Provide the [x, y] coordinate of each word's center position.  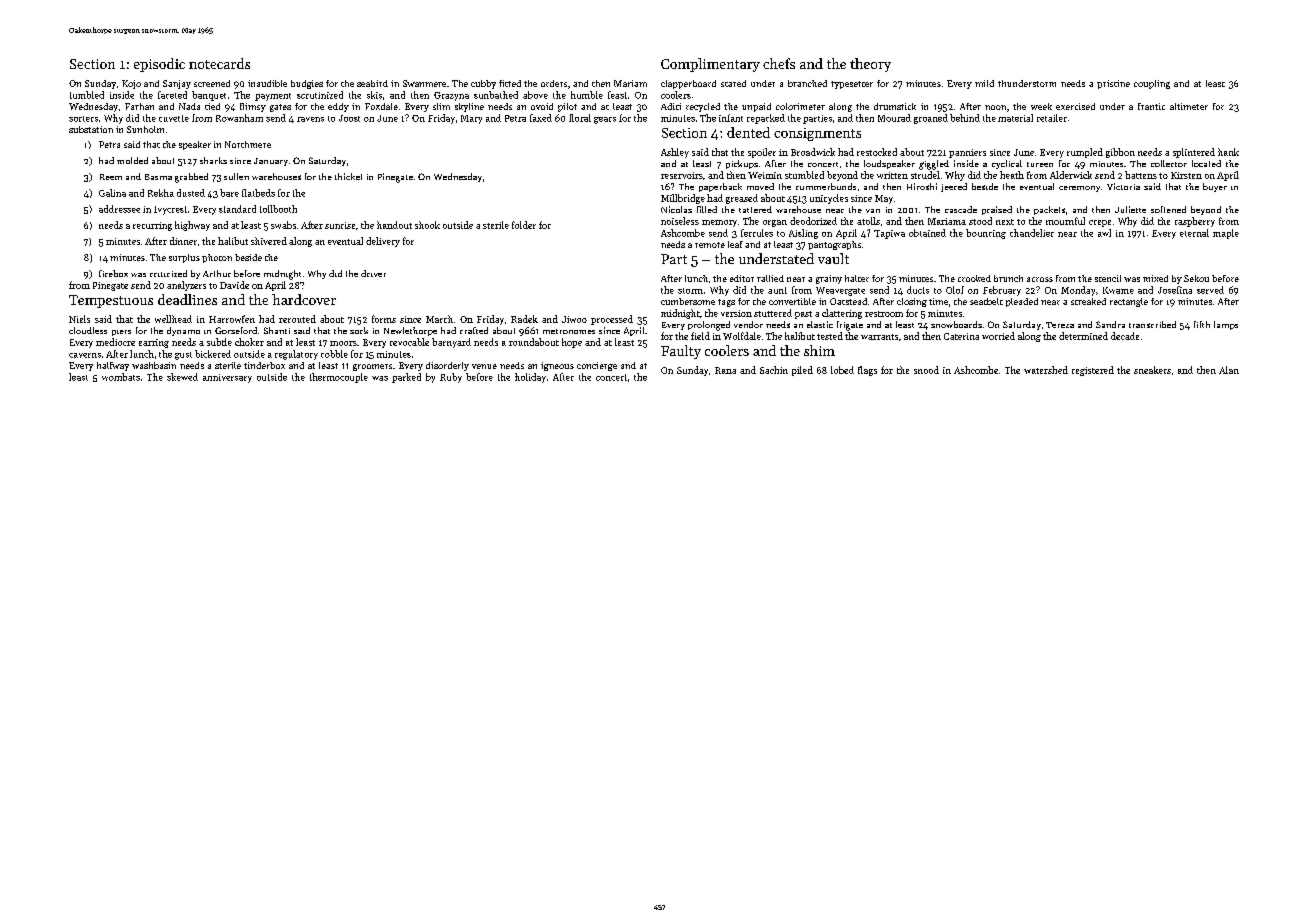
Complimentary [710, 65]
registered [1093, 371]
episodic [159, 65]
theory [870, 65]
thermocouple [339, 378]
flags [867, 371]
